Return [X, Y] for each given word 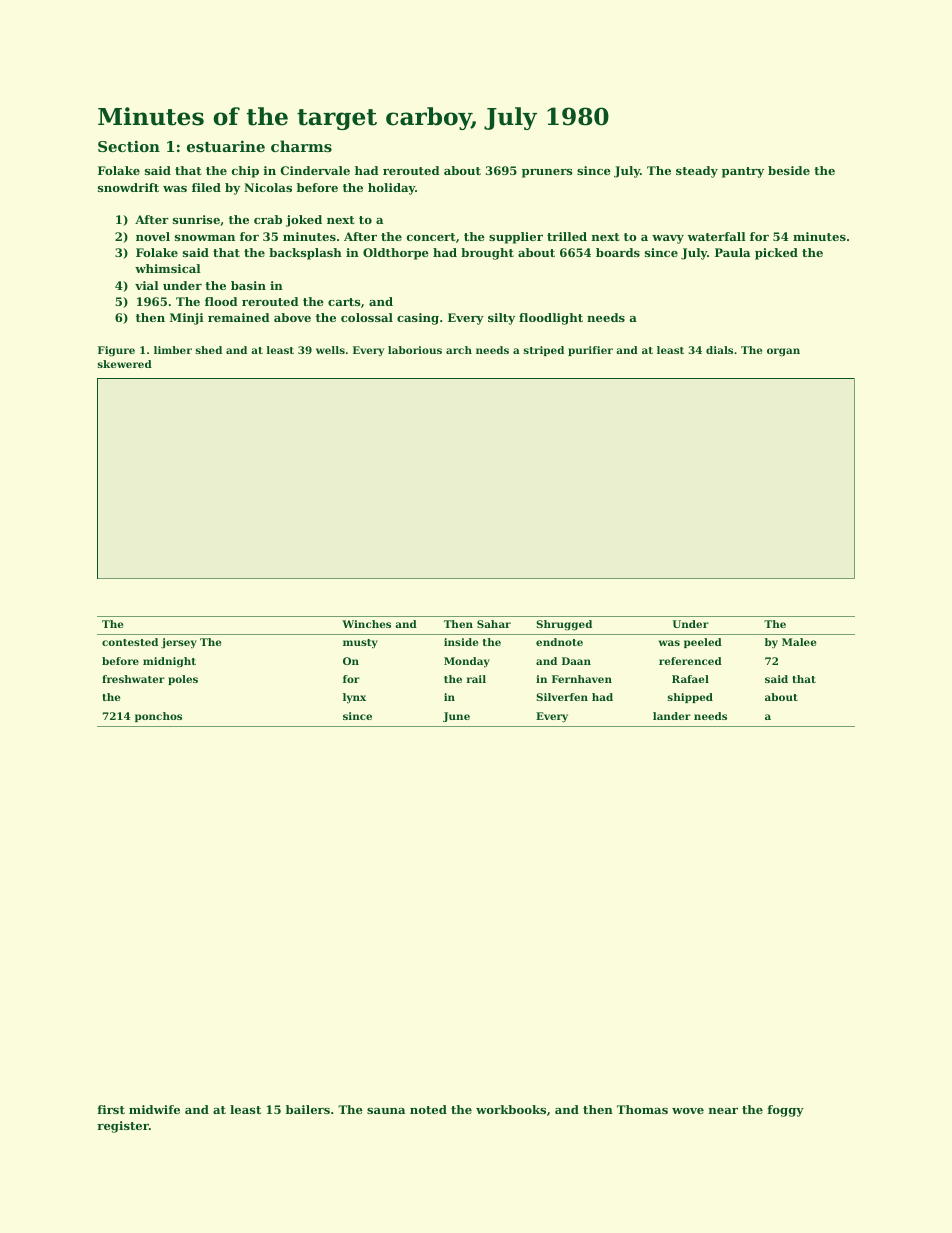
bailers [308, 1109]
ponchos [158, 717]
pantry [743, 172]
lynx [354, 698]
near [723, 1111]
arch [459, 350]
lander [672, 716]
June [456, 717]
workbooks [511, 1109]
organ [783, 352]
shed [209, 350]
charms [301, 146]
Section [129, 146]
